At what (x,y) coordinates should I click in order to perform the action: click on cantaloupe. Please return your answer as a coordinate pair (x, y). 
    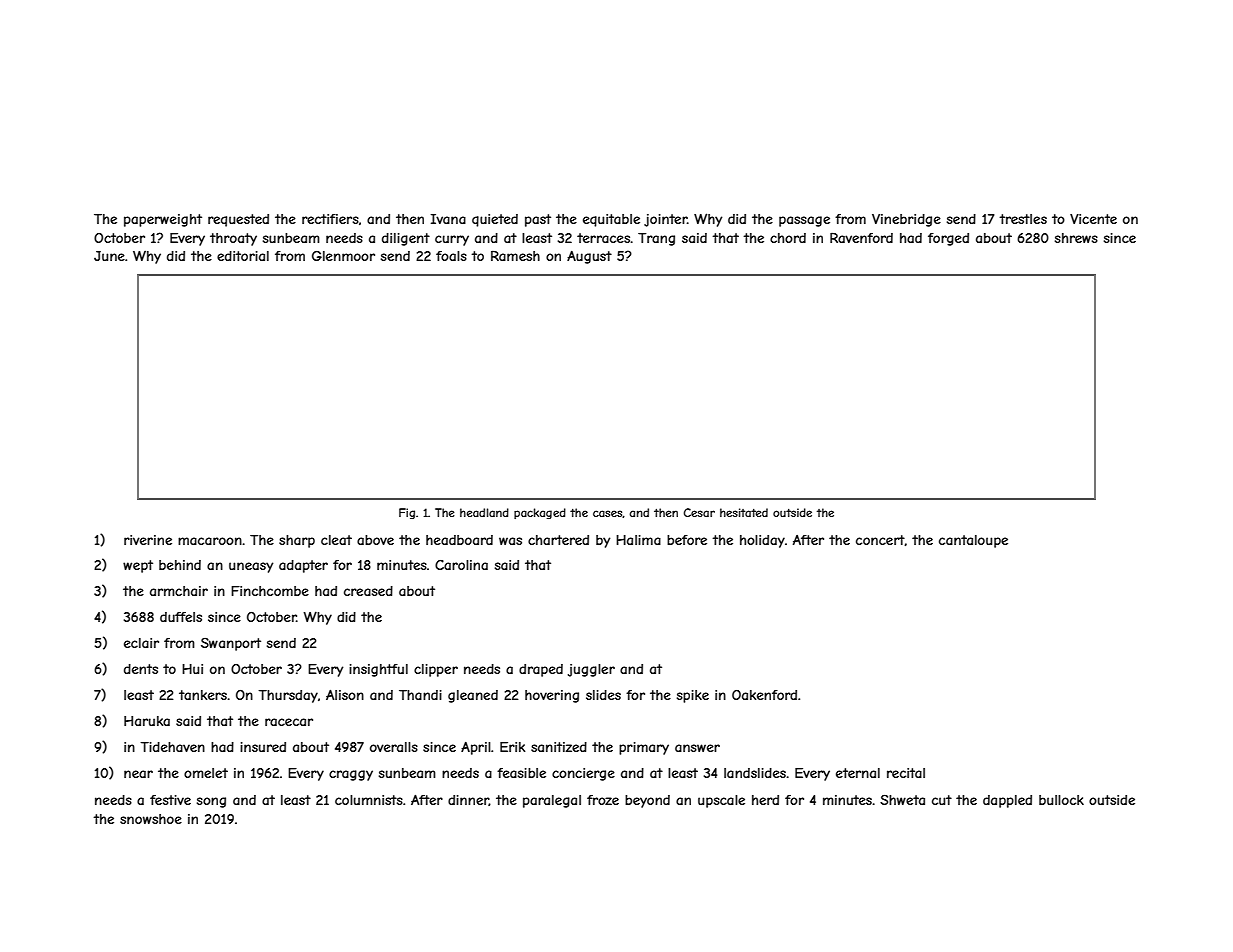
    Looking at the image, I should click on (973, 541).
